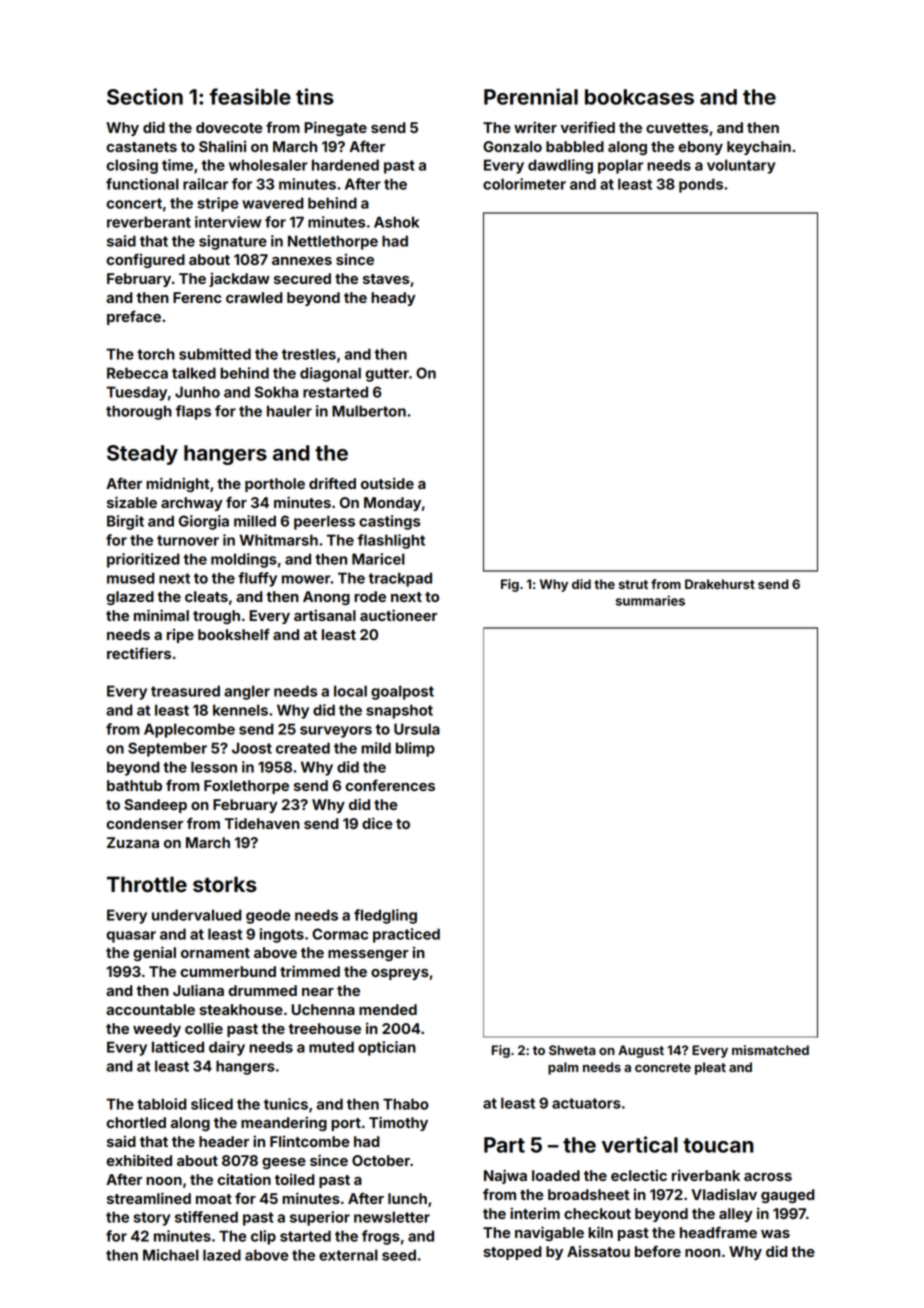 The image size is (924, 1308). I want to click on colorimeter, so click(524, 184).
